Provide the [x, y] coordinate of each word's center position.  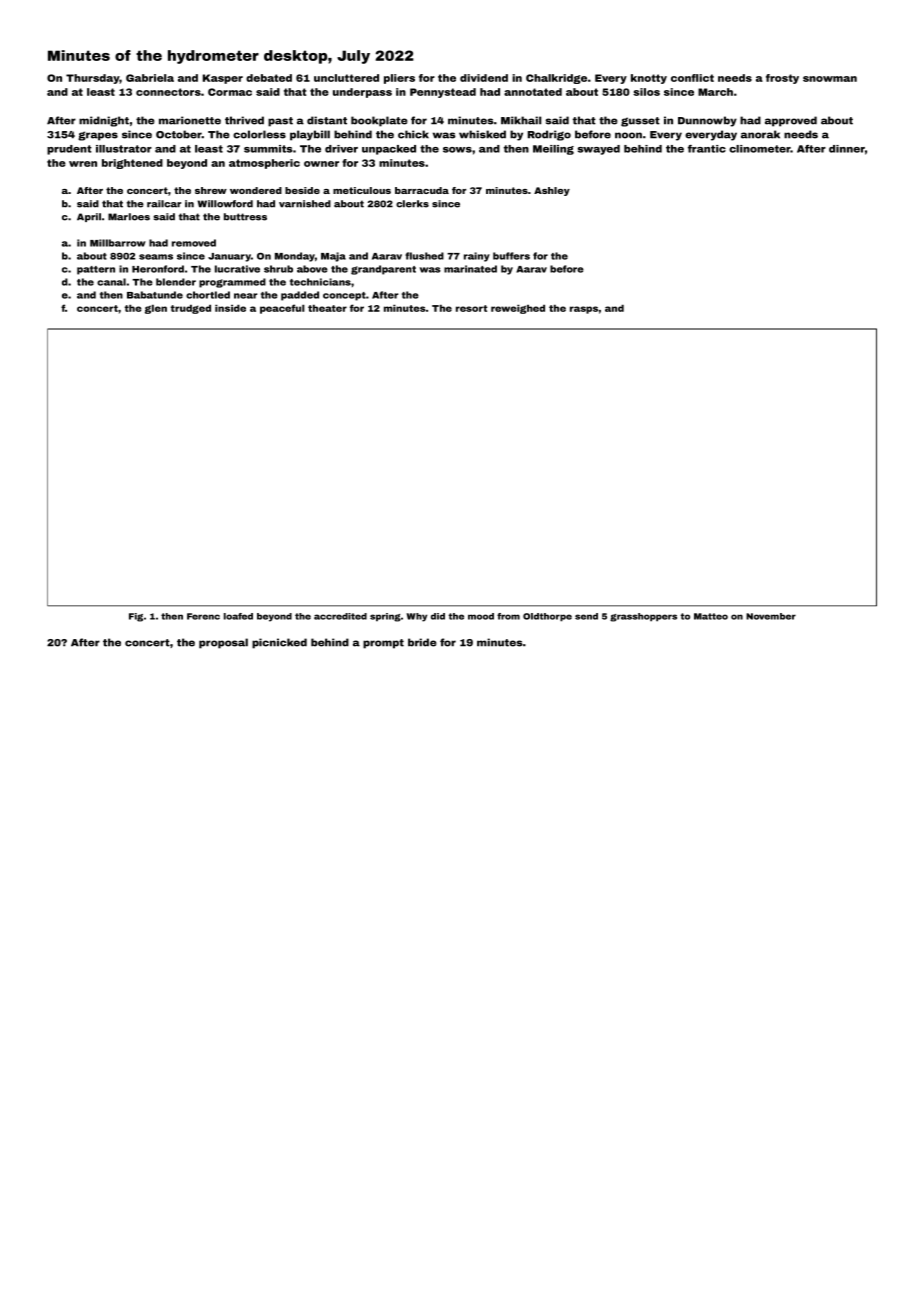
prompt [383, 644]
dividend [484, 78]
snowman [830, 79]
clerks [412, 204]
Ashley [552, 191]
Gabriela [150, 78]
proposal [223, 643]
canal [111, 282]
